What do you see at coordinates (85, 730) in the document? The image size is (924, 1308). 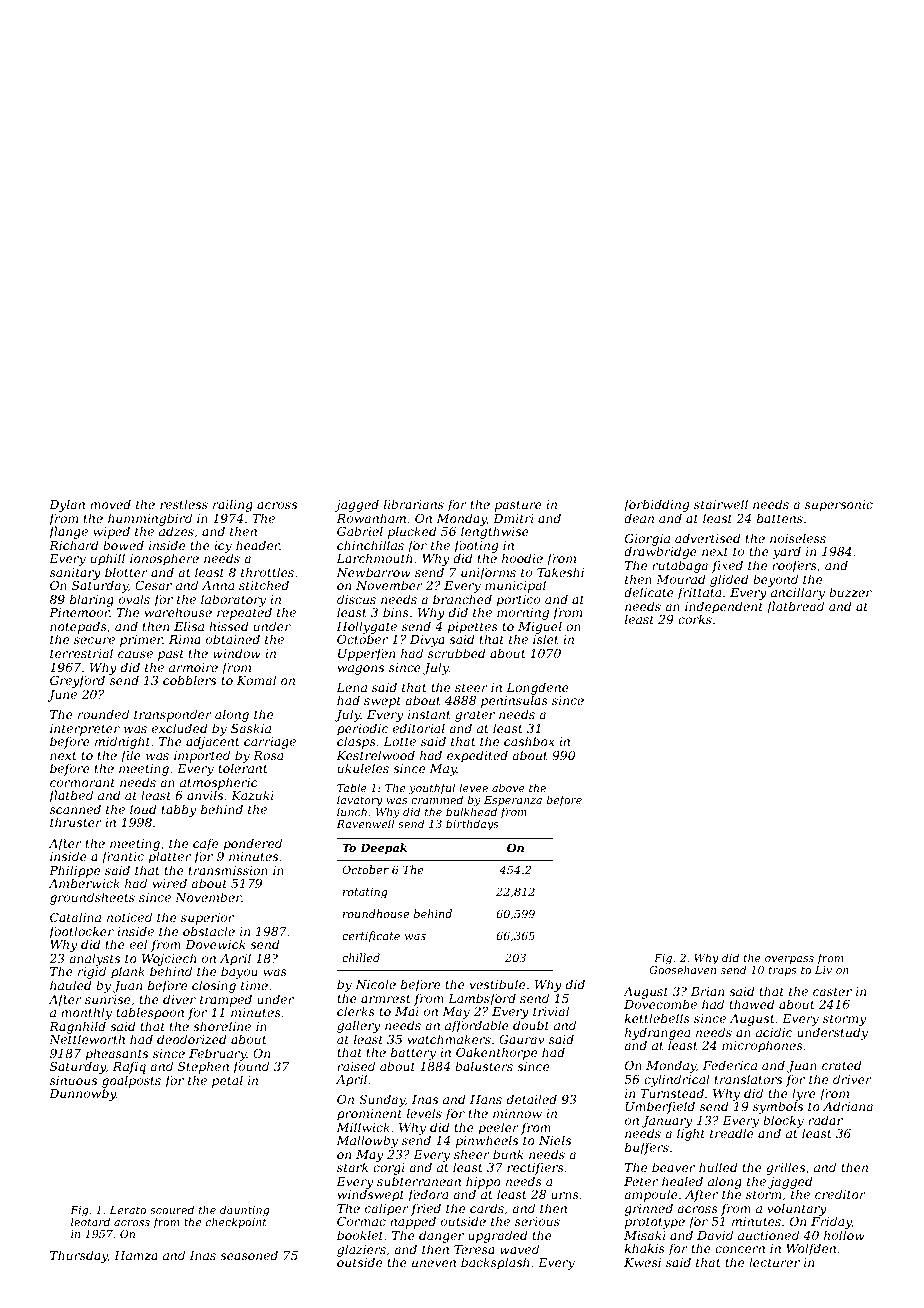 I see `interpreter` at bounding box center [85, 730].
